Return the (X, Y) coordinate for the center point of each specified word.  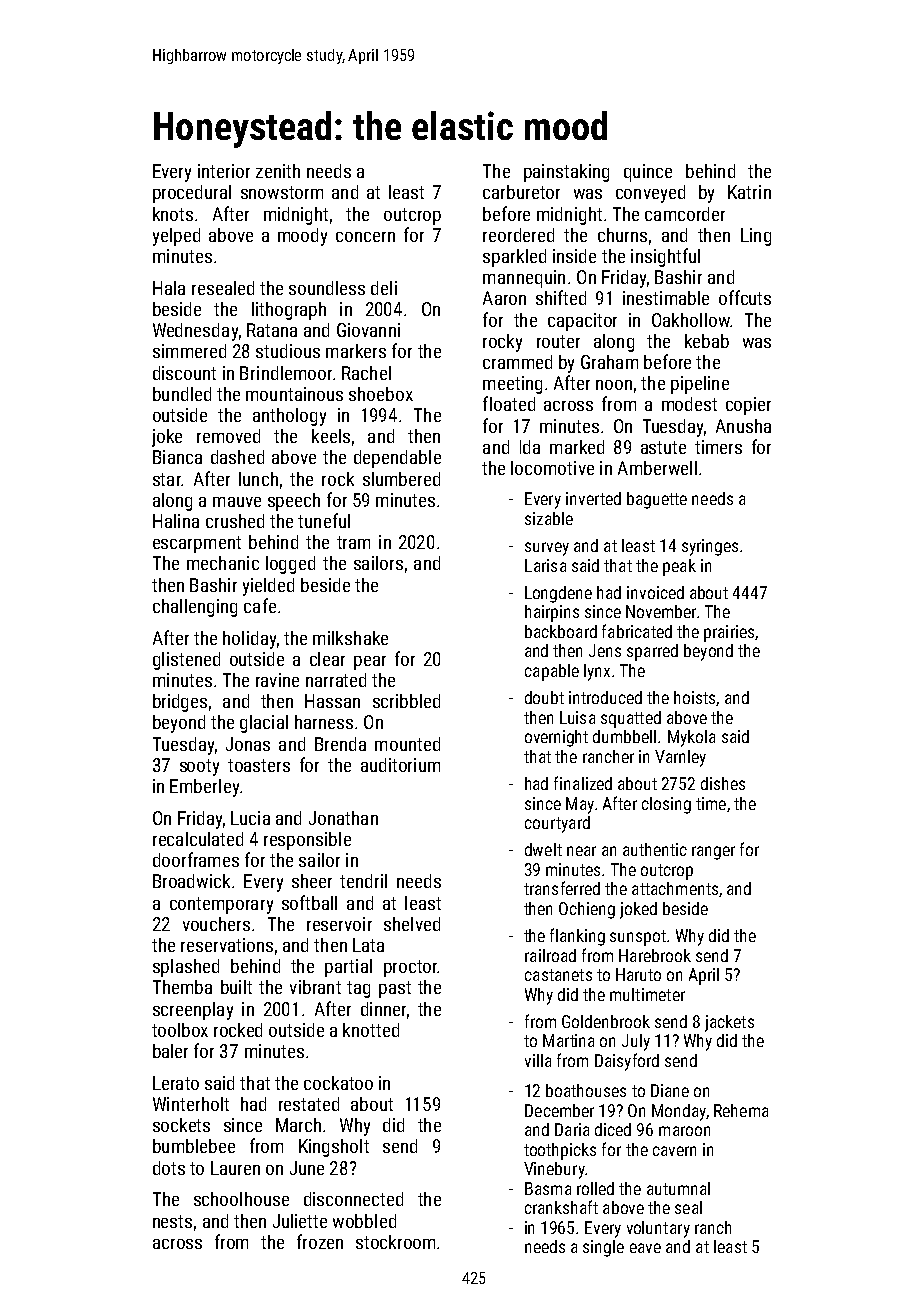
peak (679, 567)
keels (331, 436)
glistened (186, 661)
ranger (713, 853)
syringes (710, 547)
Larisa (545, 565)
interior (224, 171)
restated (309, 1104)
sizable (549, 518)
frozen (320, 1241)
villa (538, 1060)
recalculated (198, 839)
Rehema (741, 1110)
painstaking (566, 173)
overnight (556, 738)
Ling (756, 237)
